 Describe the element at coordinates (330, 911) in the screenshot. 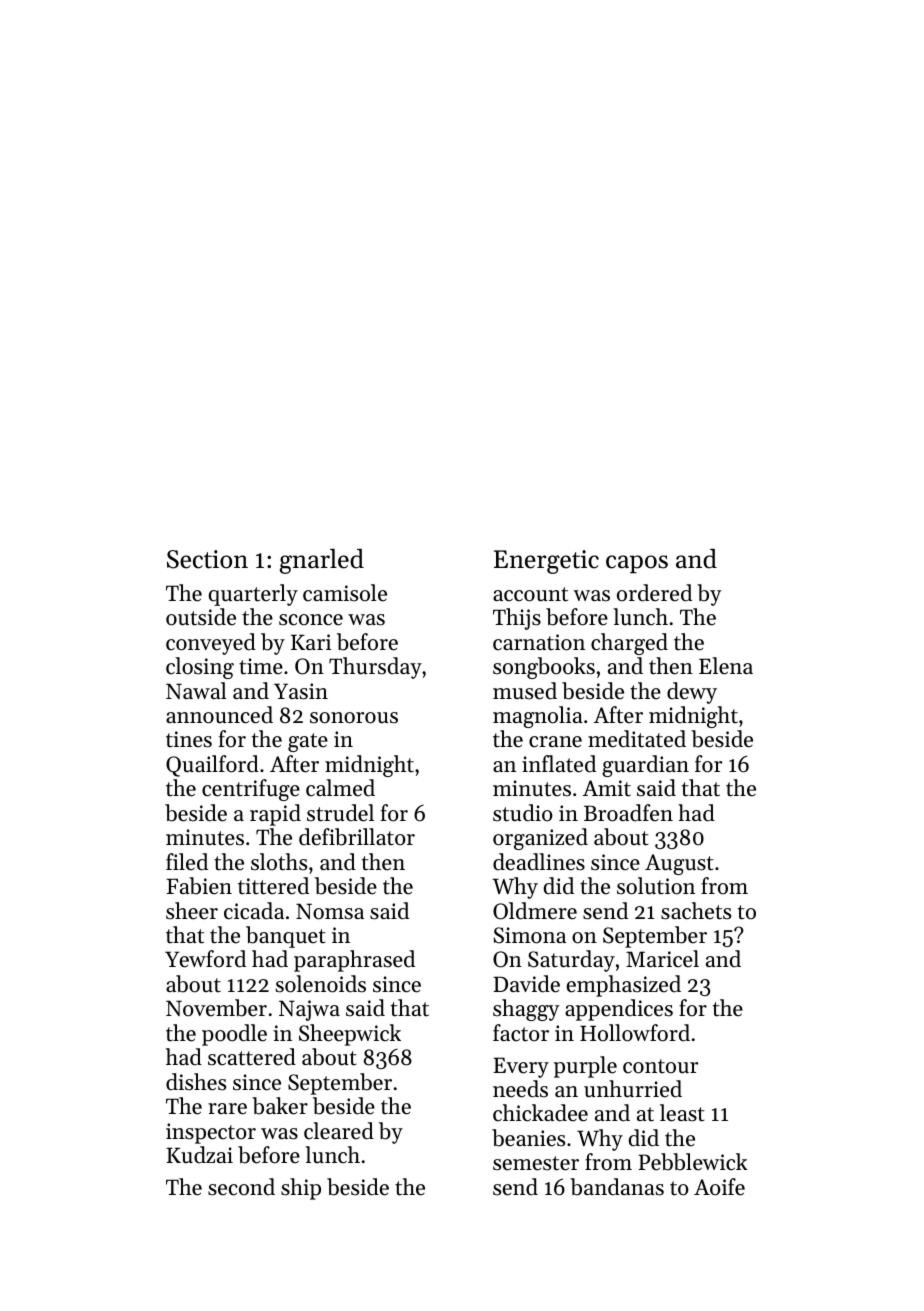

I see `Nomsa` at that location.
